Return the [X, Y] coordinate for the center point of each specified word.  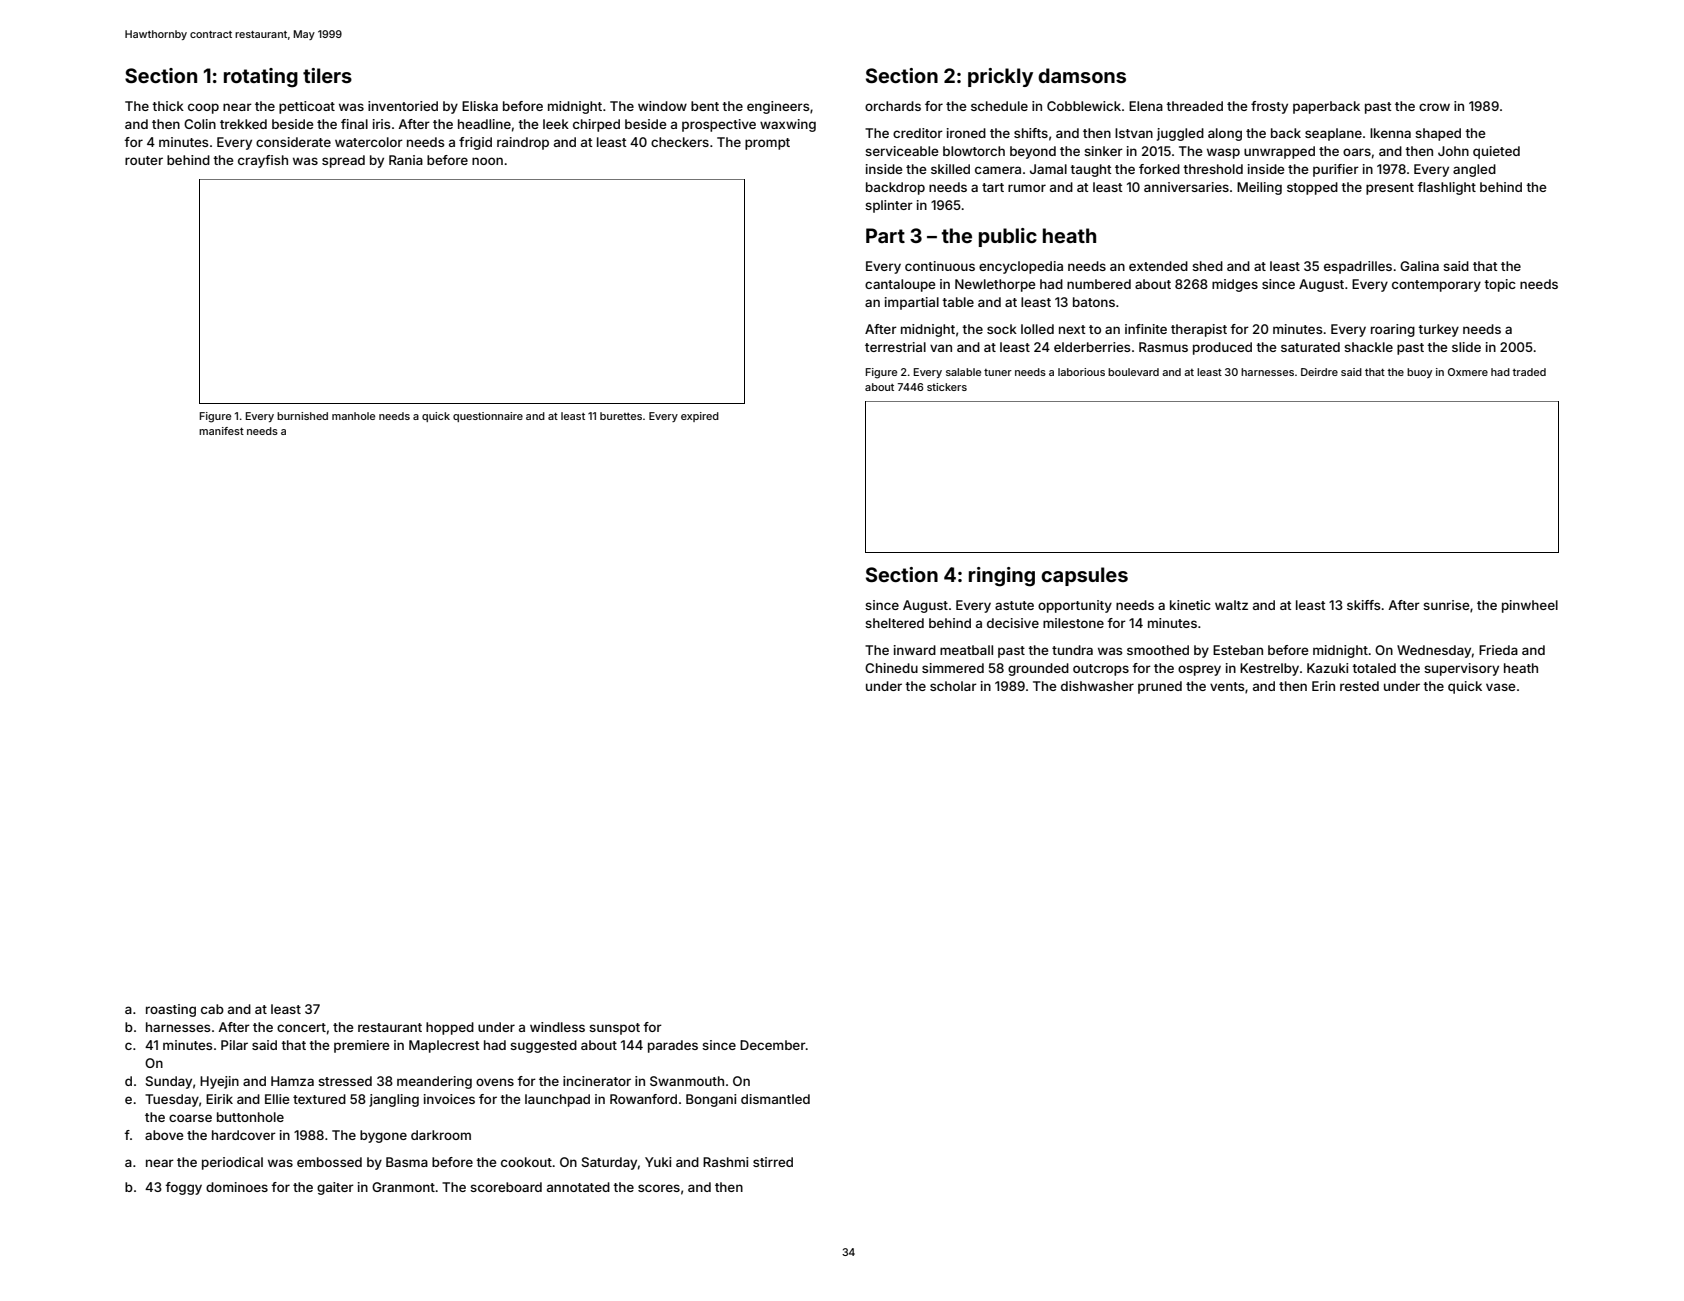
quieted [1496, 152]
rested [1359, 686]
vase [1500, 687]
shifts [1031, 133]
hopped [450, 1028]
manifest [221, 431]
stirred [773, 1162]
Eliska [480, 106]
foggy [183, 1188]
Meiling [1259, 188]
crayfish [263, 161]
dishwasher [1097, 686]
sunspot [614, 1029]
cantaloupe [900, 285]
